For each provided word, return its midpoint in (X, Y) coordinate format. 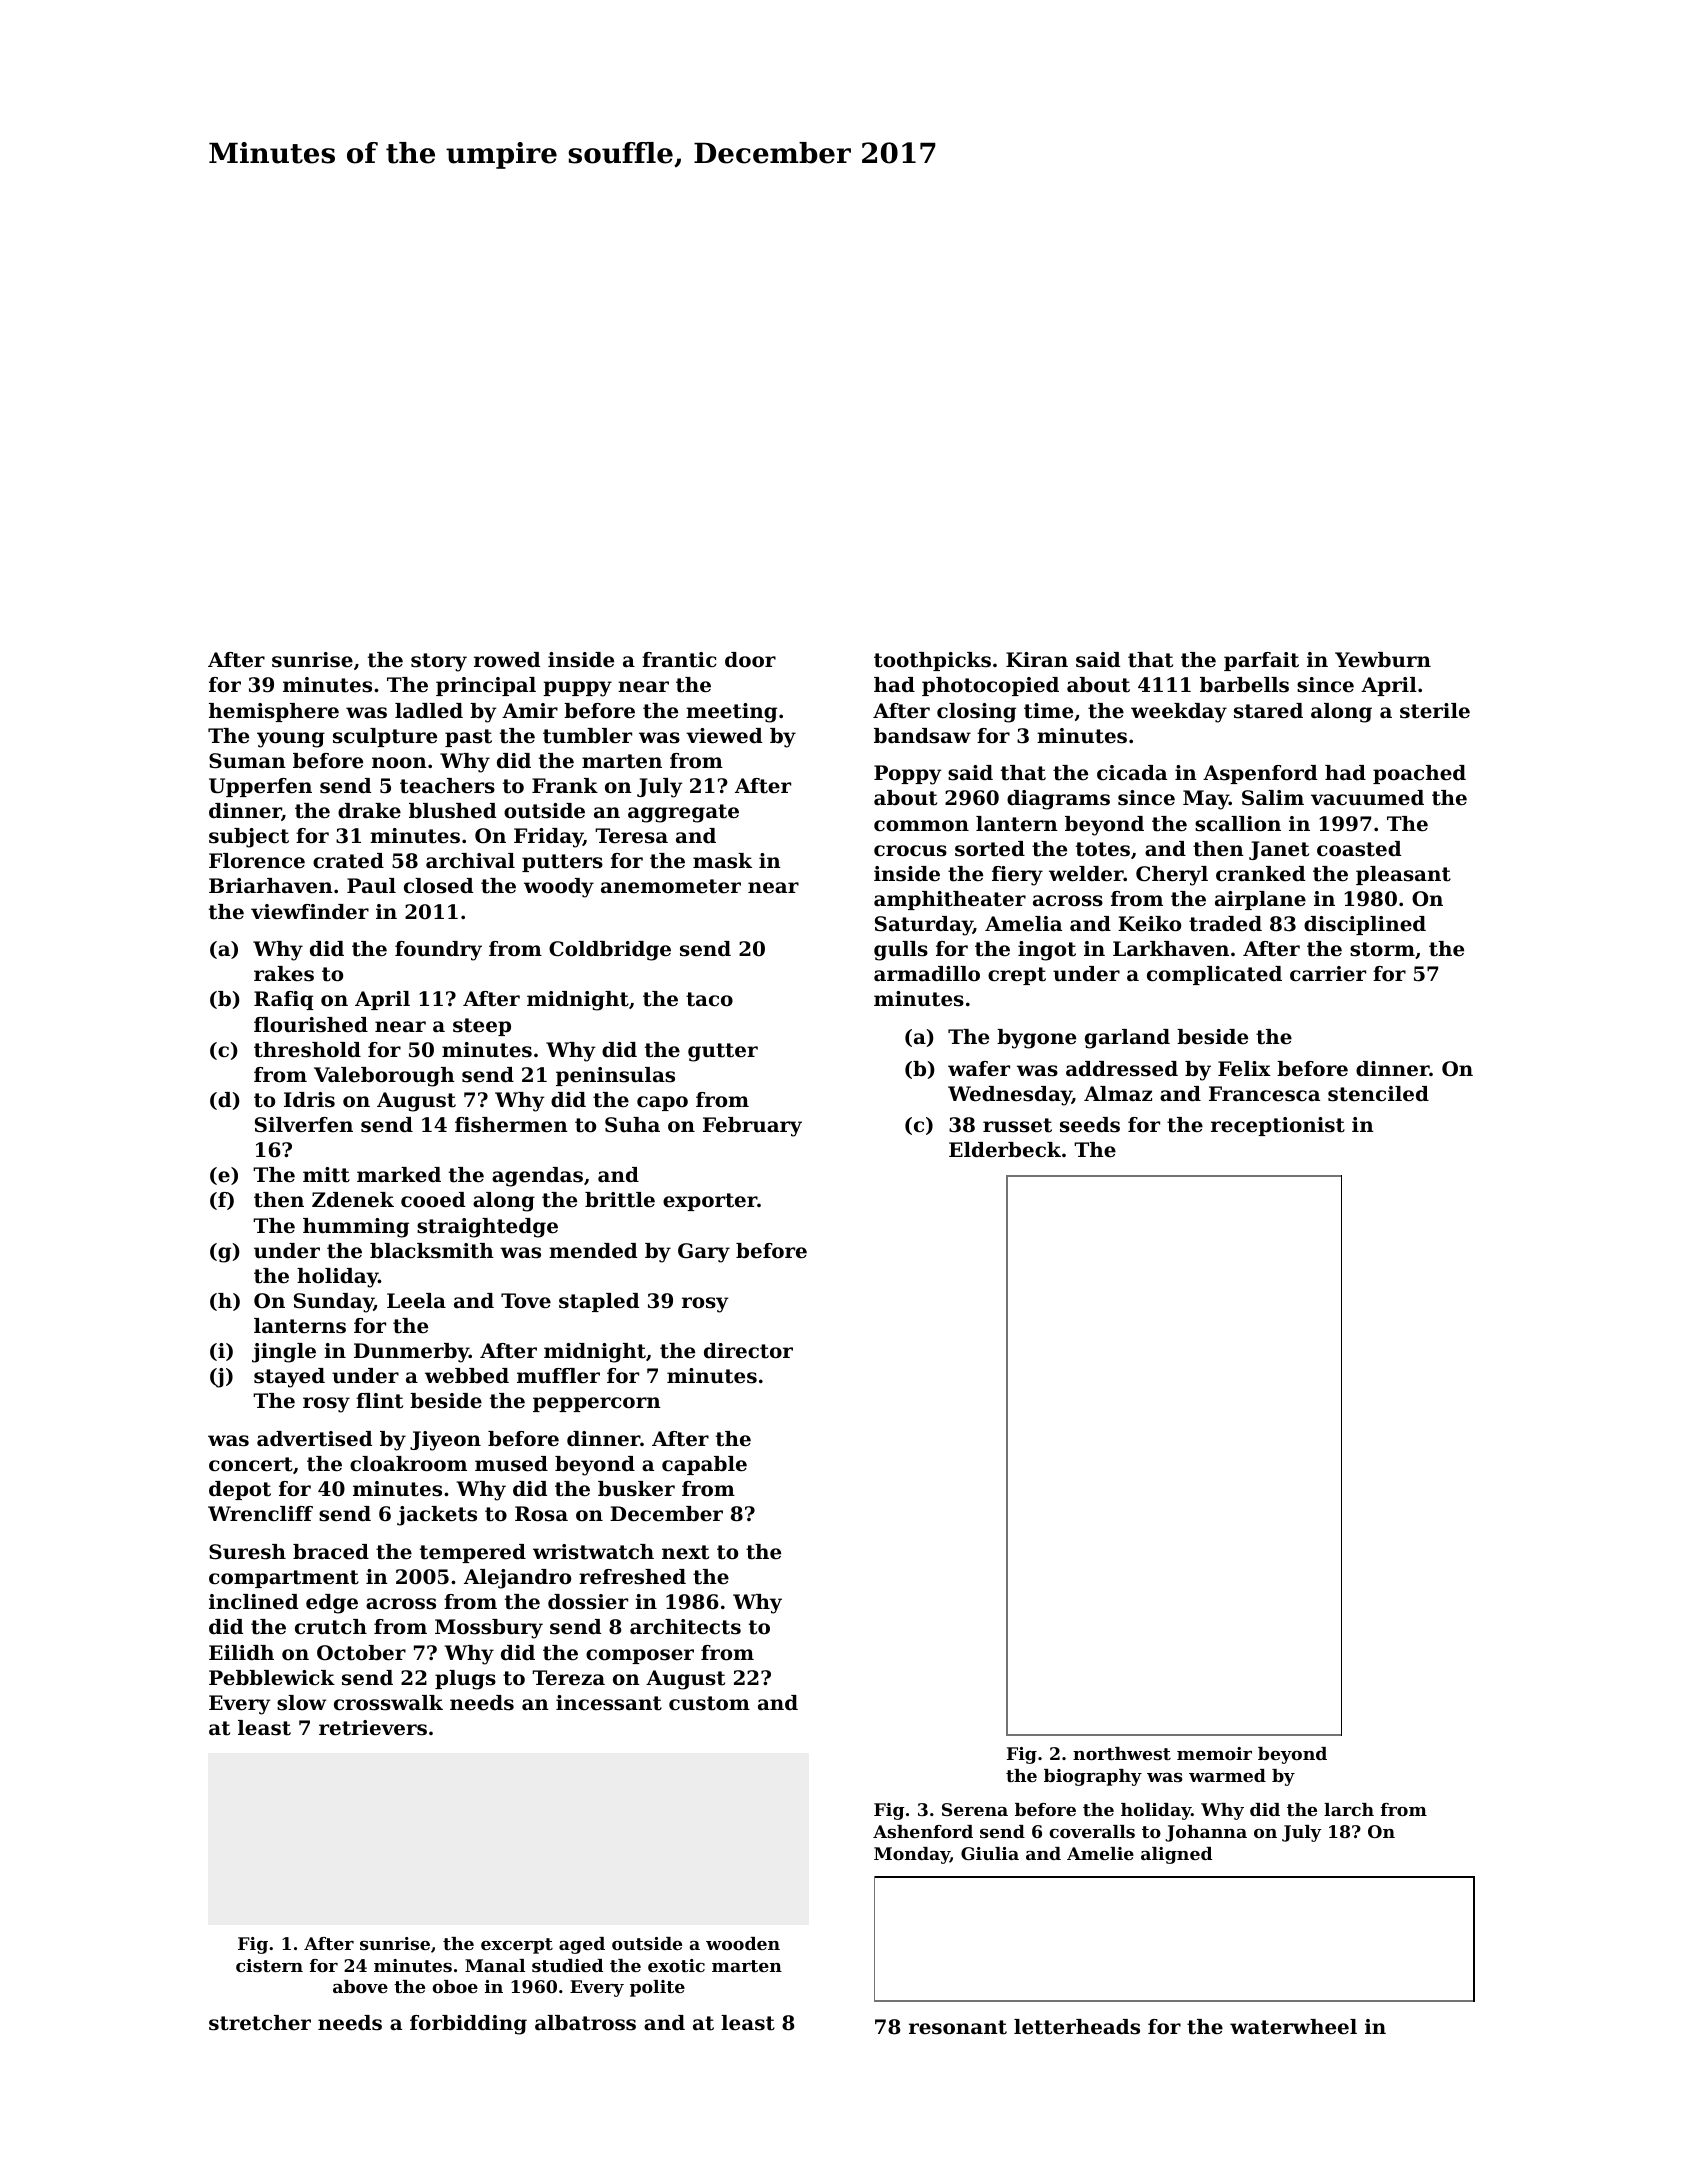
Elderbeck (1005, 1150)
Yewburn (1383, 659)
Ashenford (923, 1831)
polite (657, 1988)
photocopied (990, 686)
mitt (326, 1175)
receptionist (1278, 1126)
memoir (1214, 1753)
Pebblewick (272, 1678)
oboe (455, 1986)
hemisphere (274, 712)
